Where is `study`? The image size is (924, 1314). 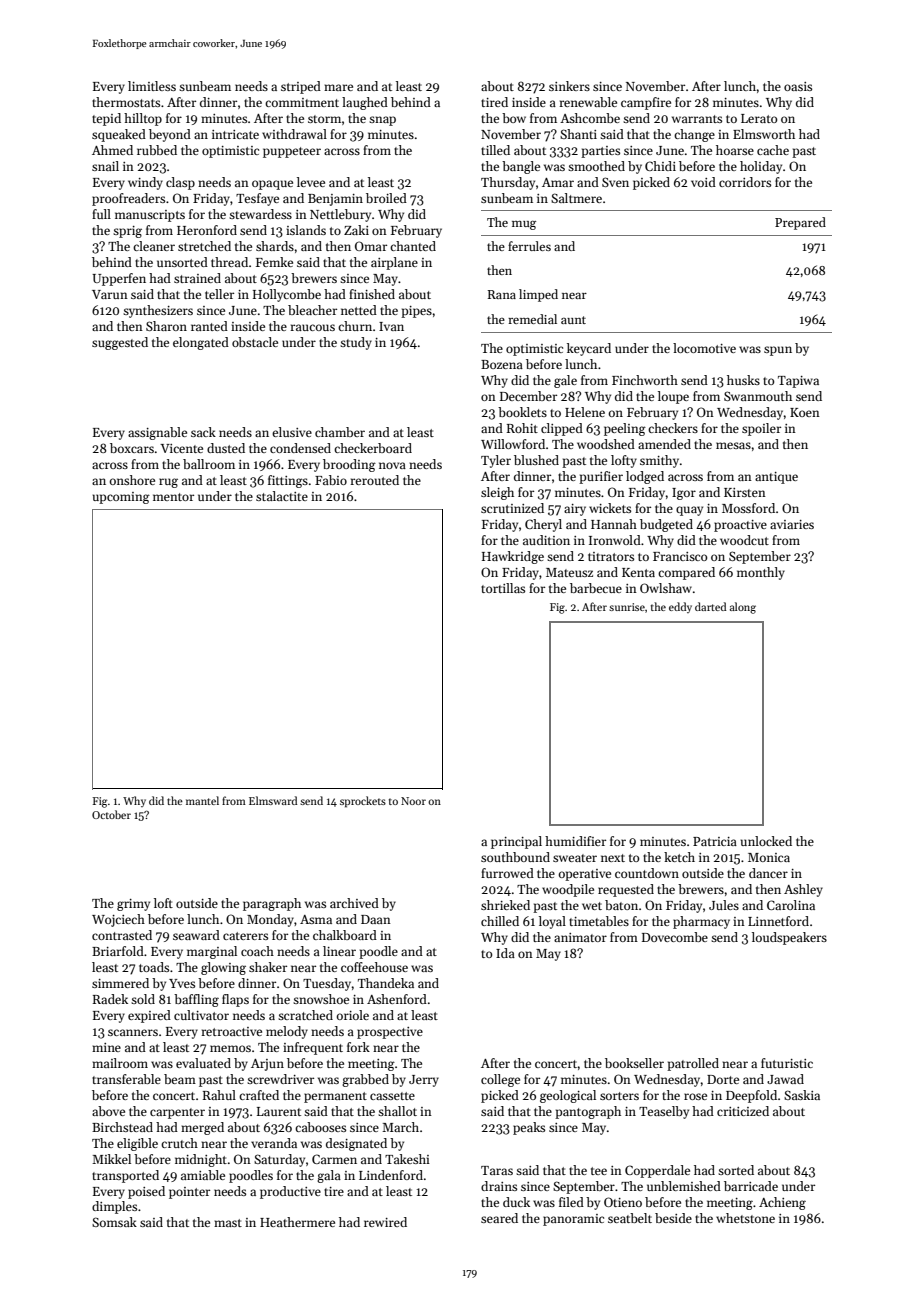 study is located at coordinates (356, 343).
